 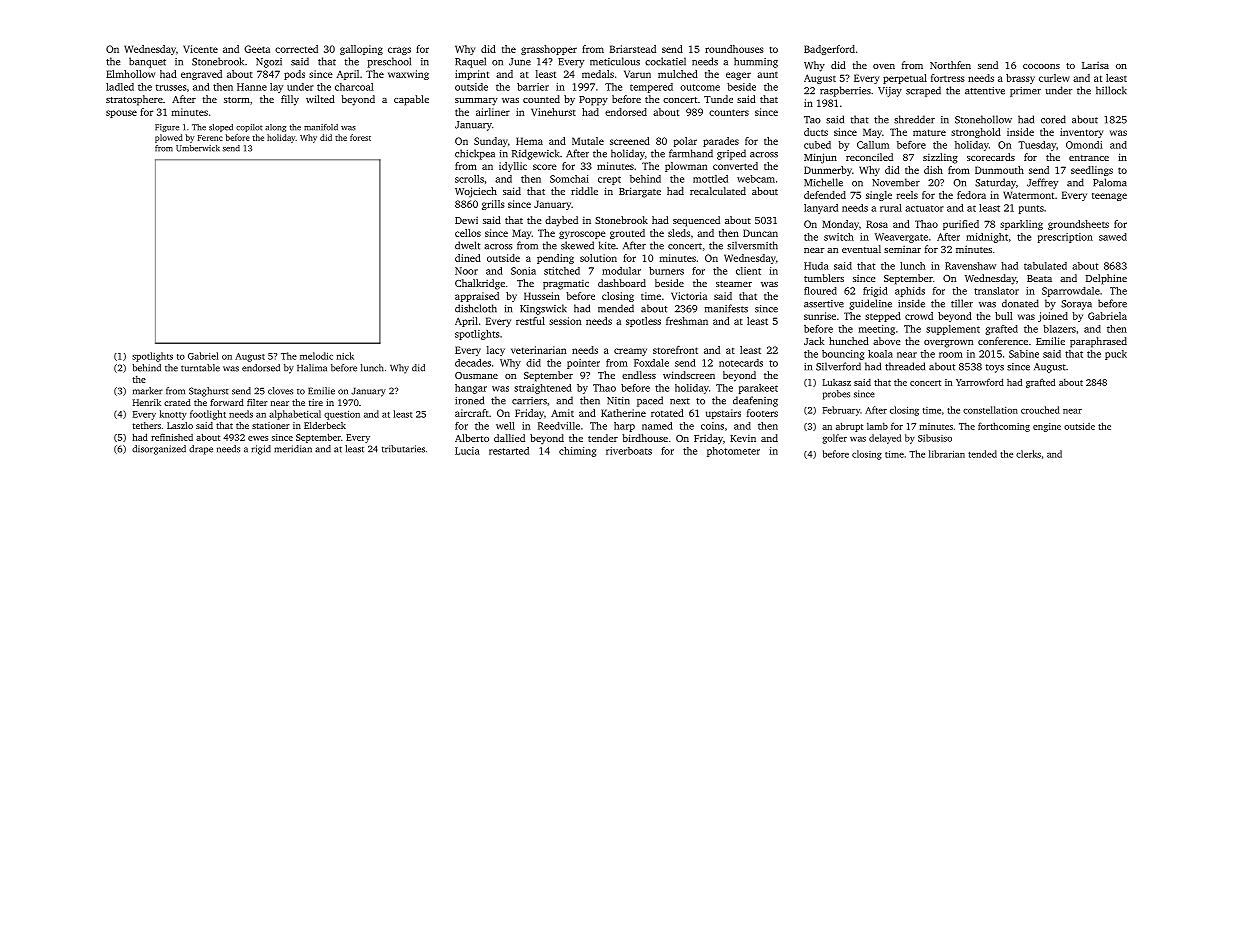 What do you see at coordinates (320, 99) in the image?
I see `wilted` at bounding box center [320, 99].
